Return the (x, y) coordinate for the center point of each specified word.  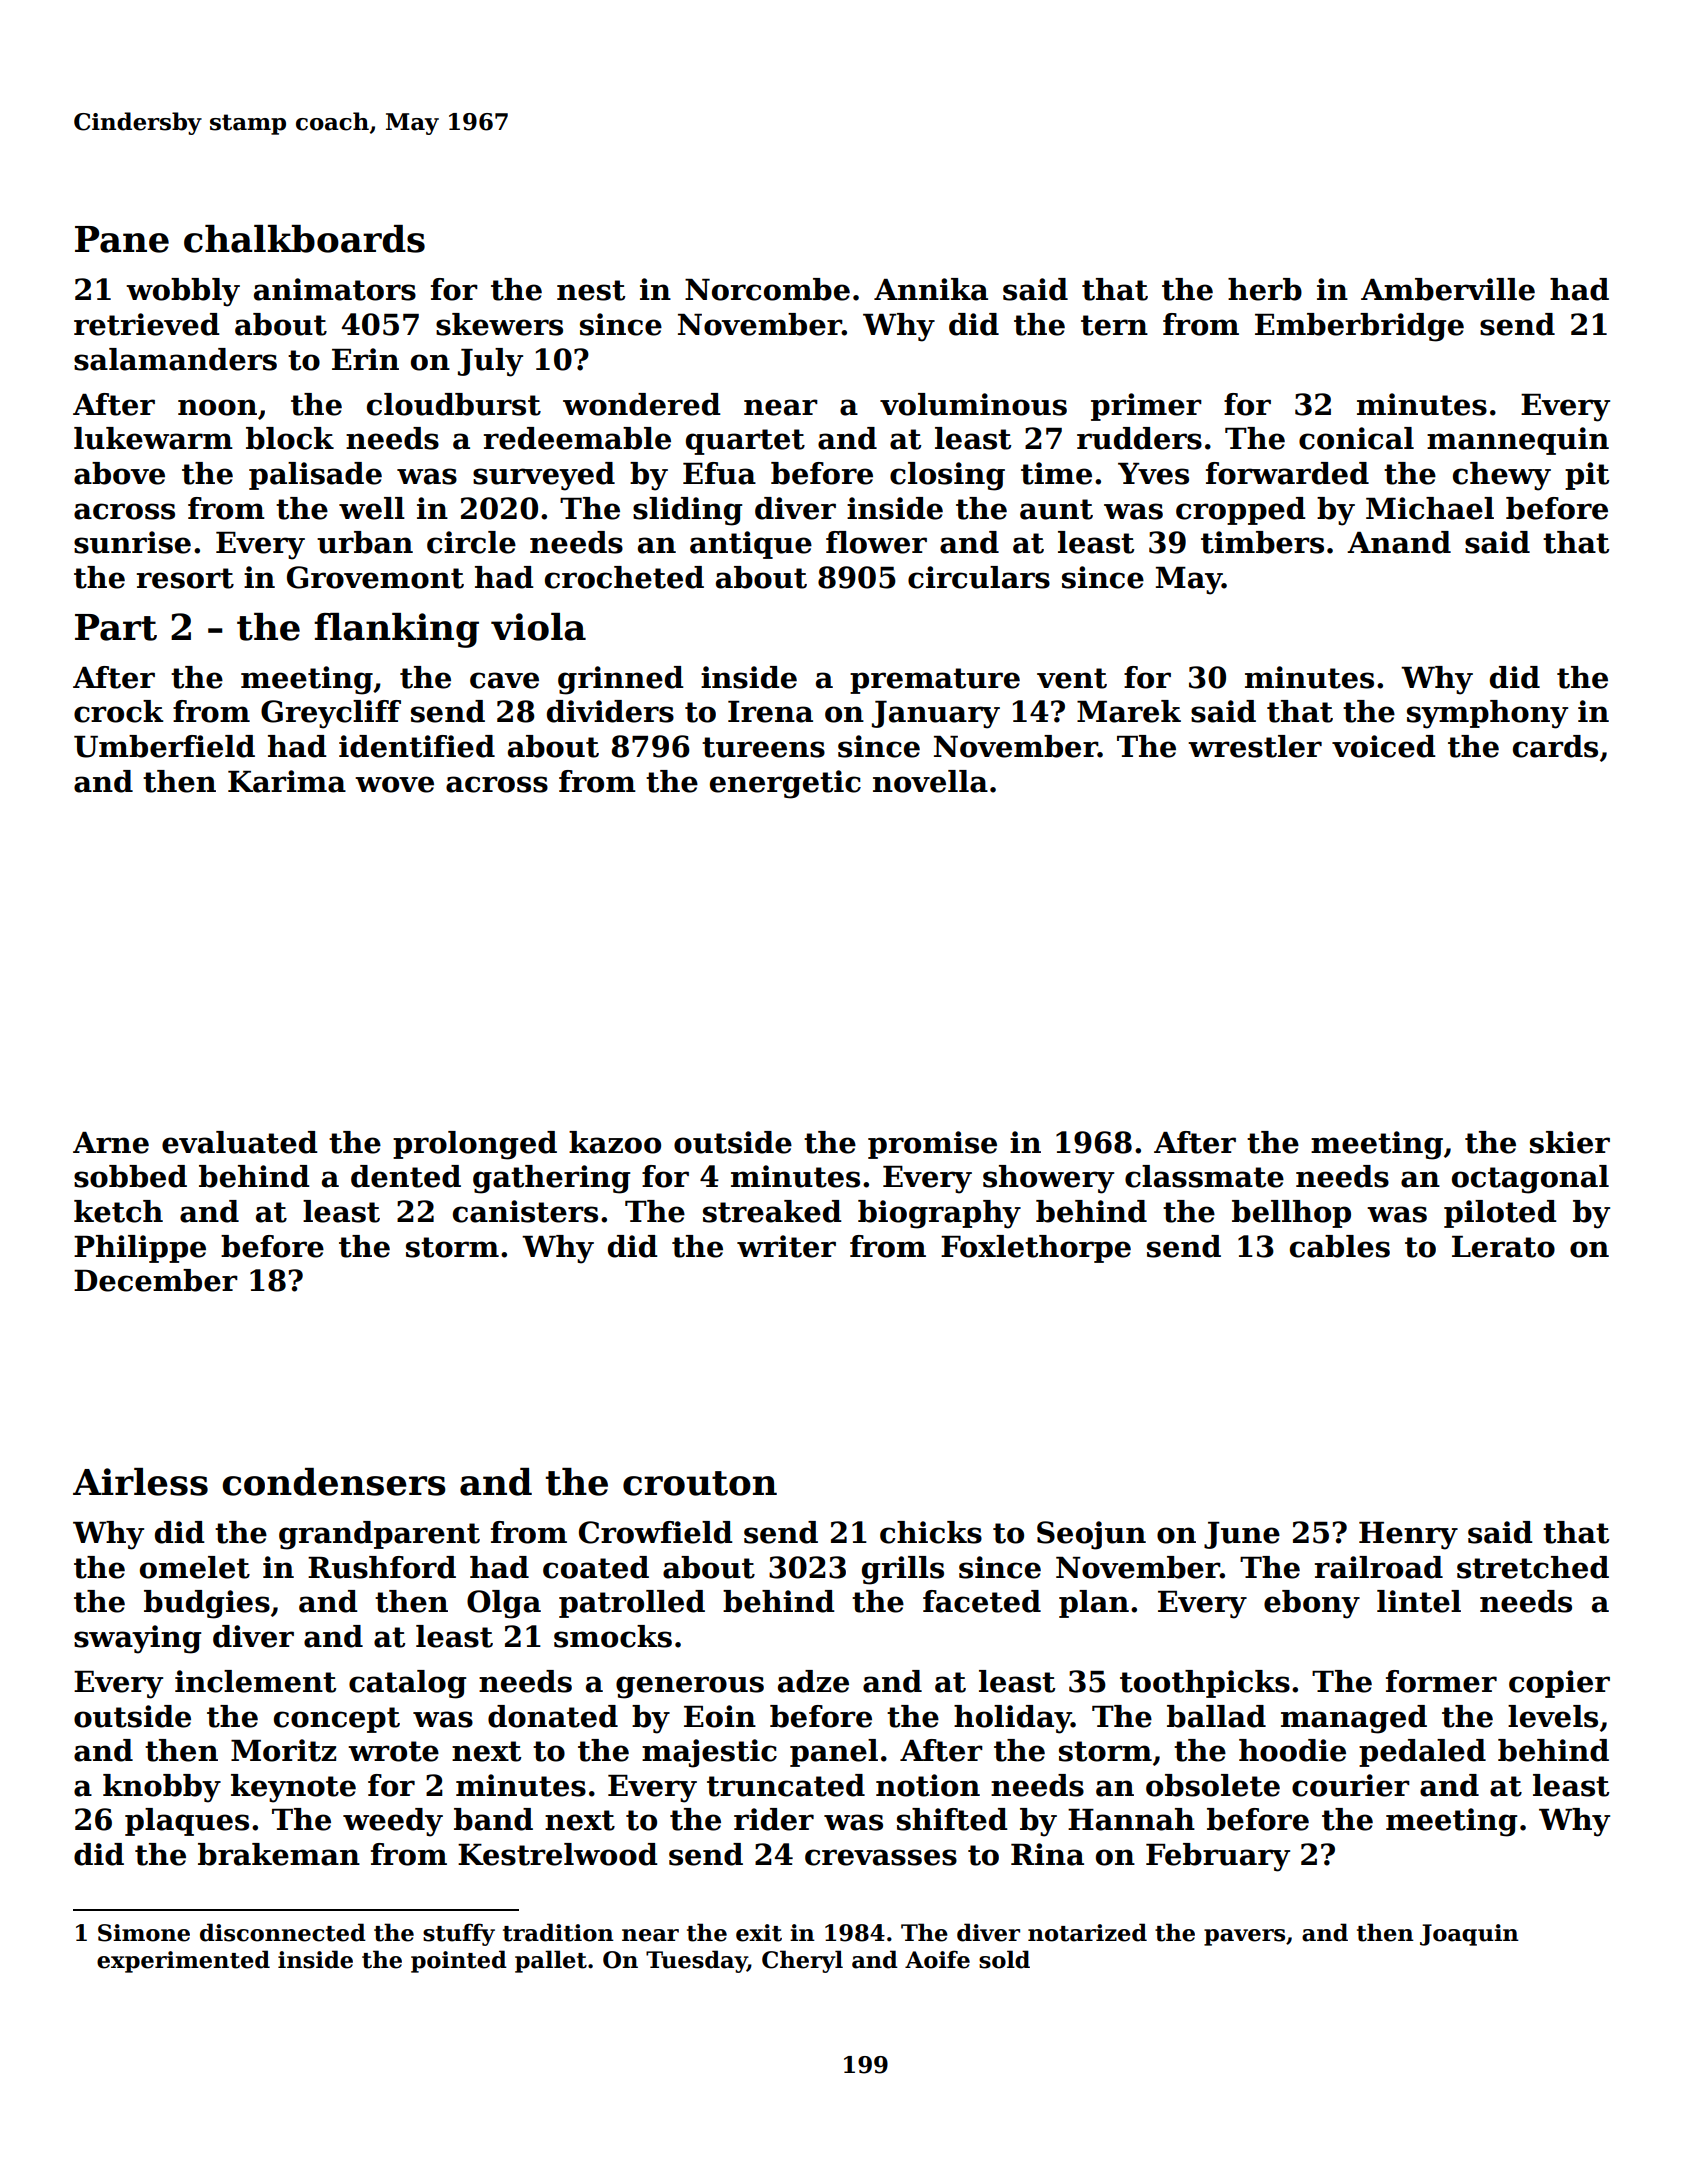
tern (1114, 325)
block (290, 438)
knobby (162, 1788)
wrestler (1255, 746)
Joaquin (1469, 1935)
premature (935, 681)
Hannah (1131, 1819)
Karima (287, 781)
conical (1356, 438)
